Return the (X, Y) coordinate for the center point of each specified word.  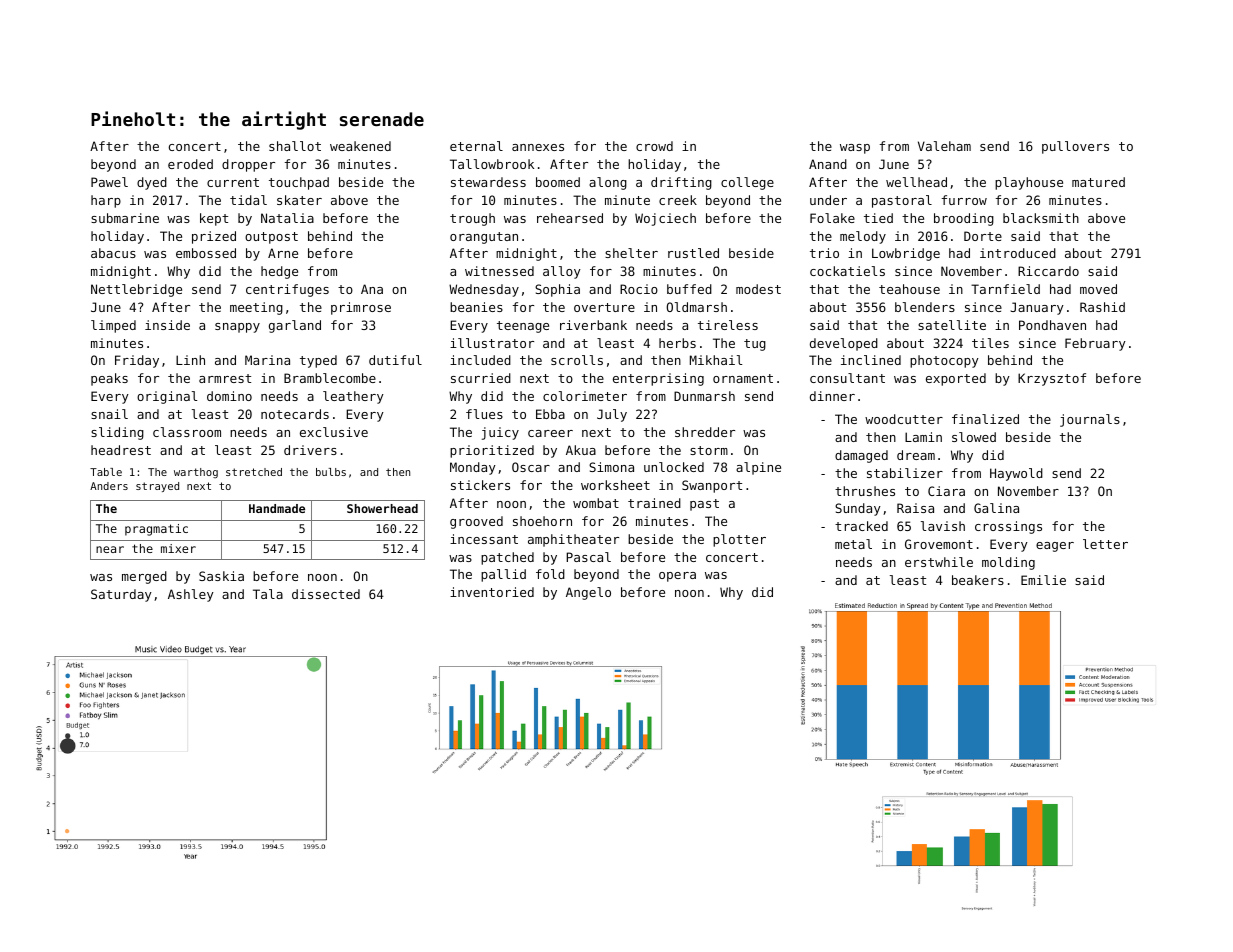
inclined (871, 360)
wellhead (916, 182)
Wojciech (665, 219)
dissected (326, 594)
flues (484, 414)
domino (229, 396)
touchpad (299, 183)
